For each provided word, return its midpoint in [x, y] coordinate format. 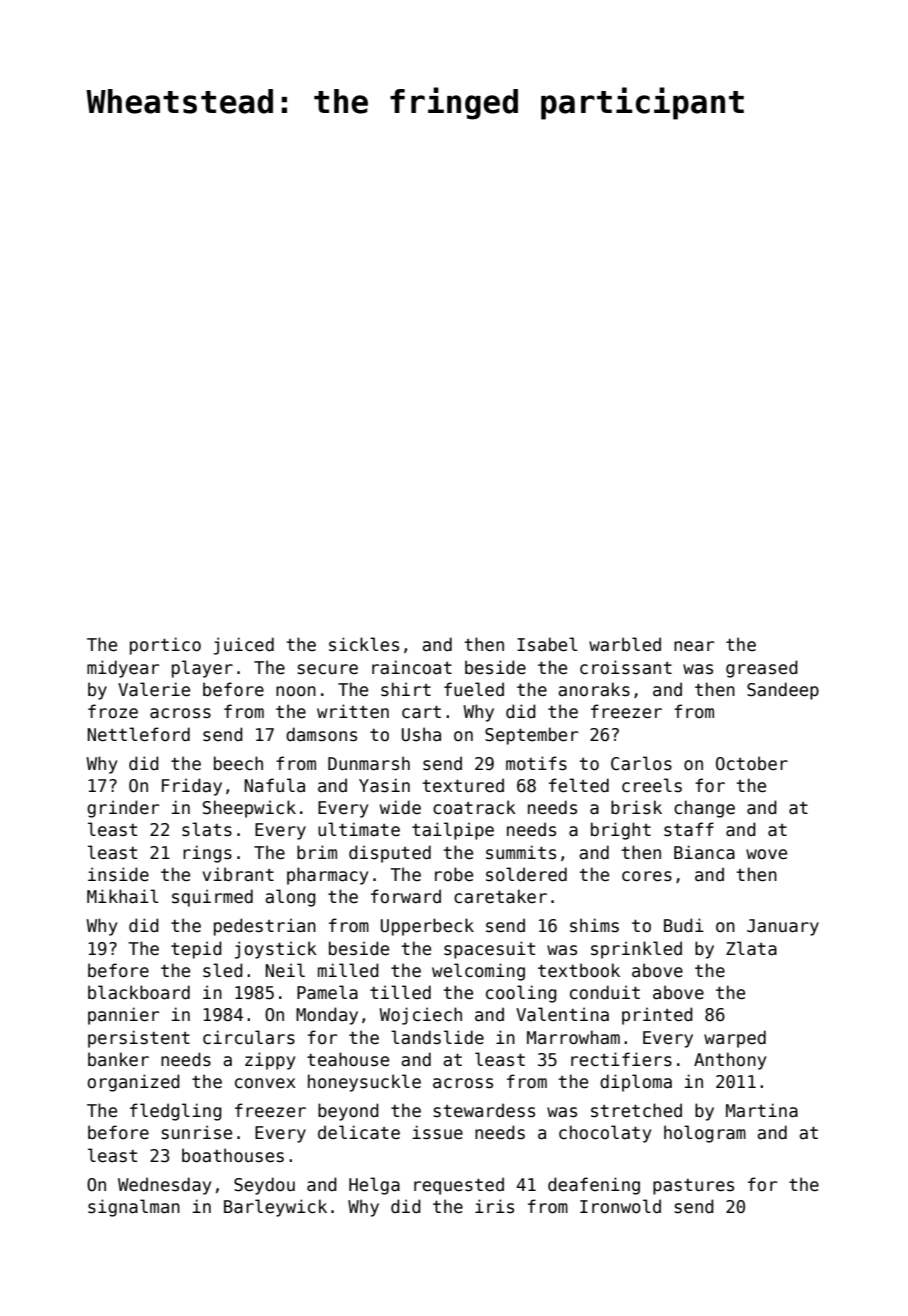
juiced [244, 646]
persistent [139, 1039]
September [531, 736]
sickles [364, 644]
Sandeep [783, 691]
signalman [134, 1208]
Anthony [730, 1061]
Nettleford [139, 734]
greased [762, 669]
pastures [693, 1187]
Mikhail [122, 896]
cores [647, 876]
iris [494, 1206]
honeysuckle [364, 1083]
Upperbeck [427, 927]
